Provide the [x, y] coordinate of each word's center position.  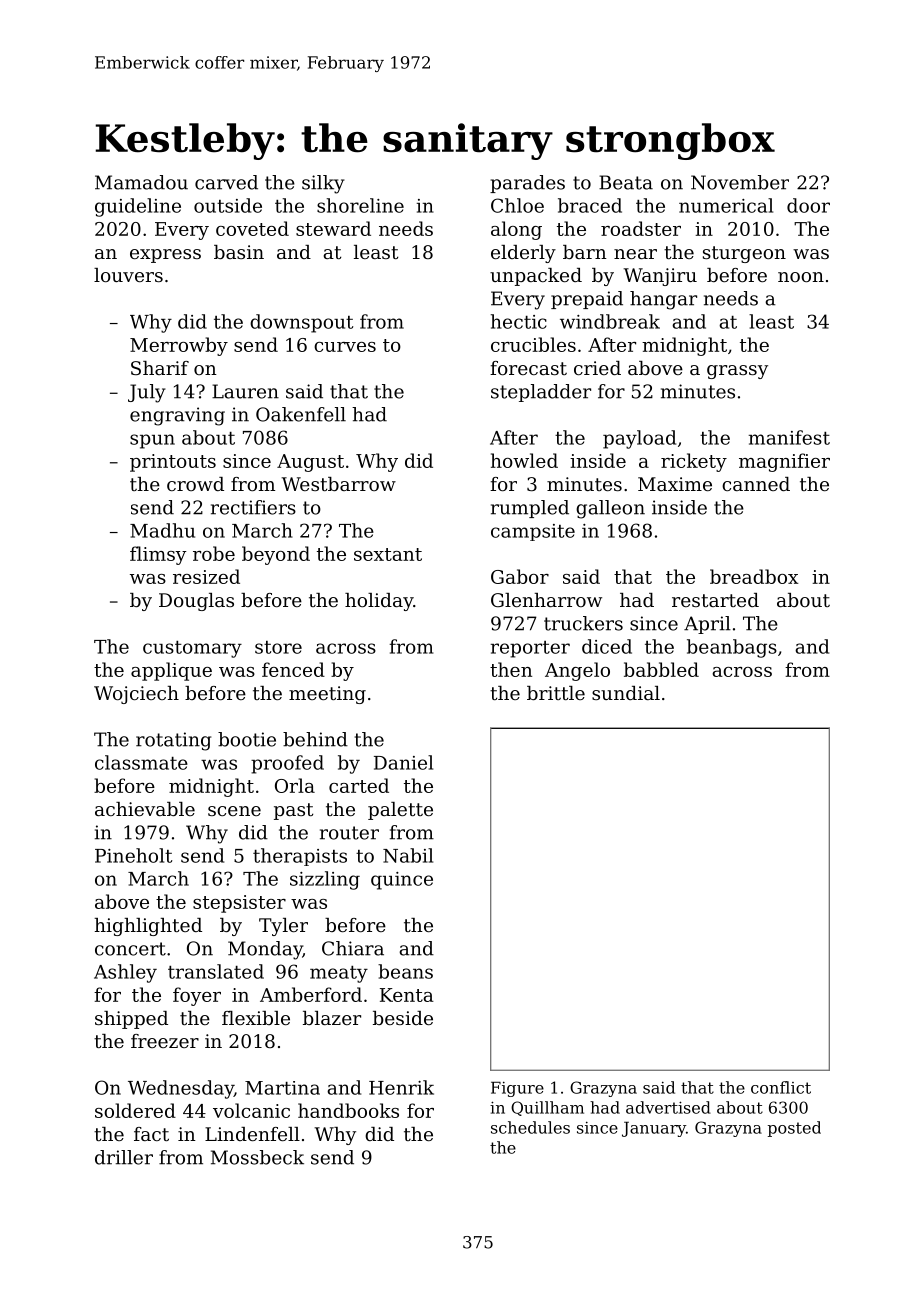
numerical [726, 205]
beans [405, 971]
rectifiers [253, 507]
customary [192, 649]
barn [585, 252]
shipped [131, 1020]
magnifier [784, 462]
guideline [138, 207]
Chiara [353, 948]
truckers [583, 623]
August [310, 463]
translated [216, 971]
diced [607, 646]
